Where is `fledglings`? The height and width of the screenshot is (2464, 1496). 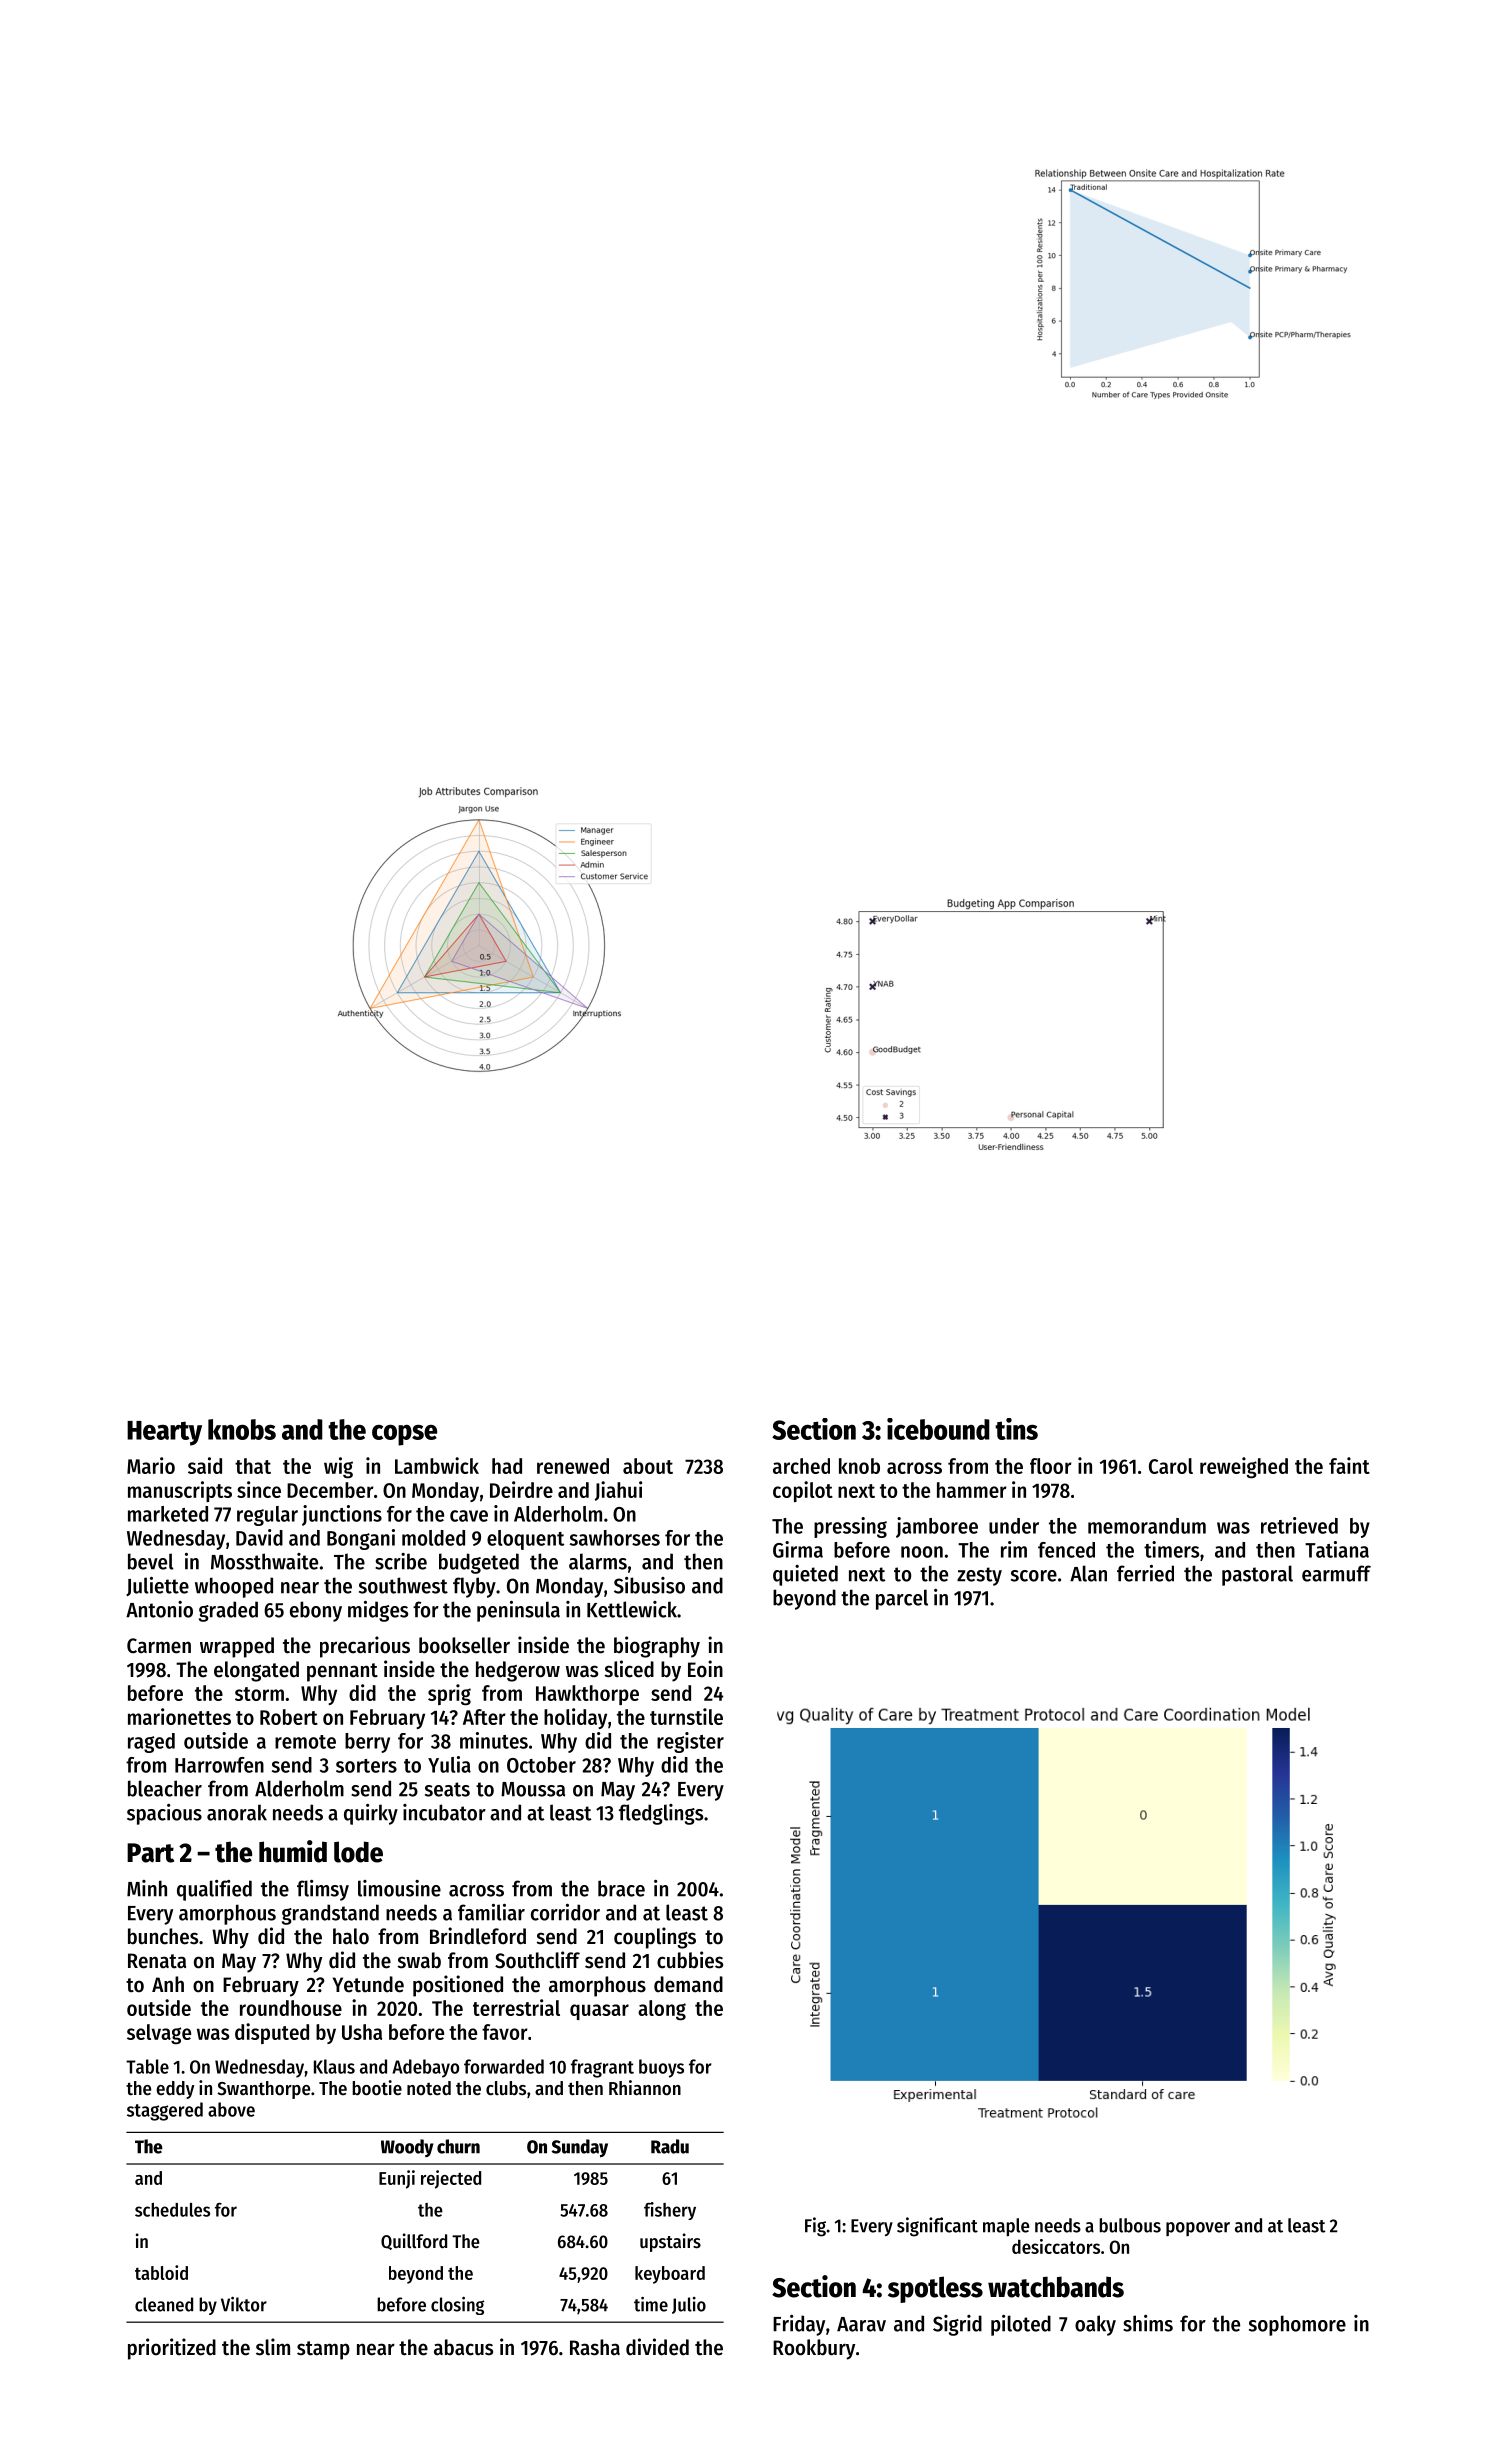
fledglings is located at coordinates (661, 1814).
